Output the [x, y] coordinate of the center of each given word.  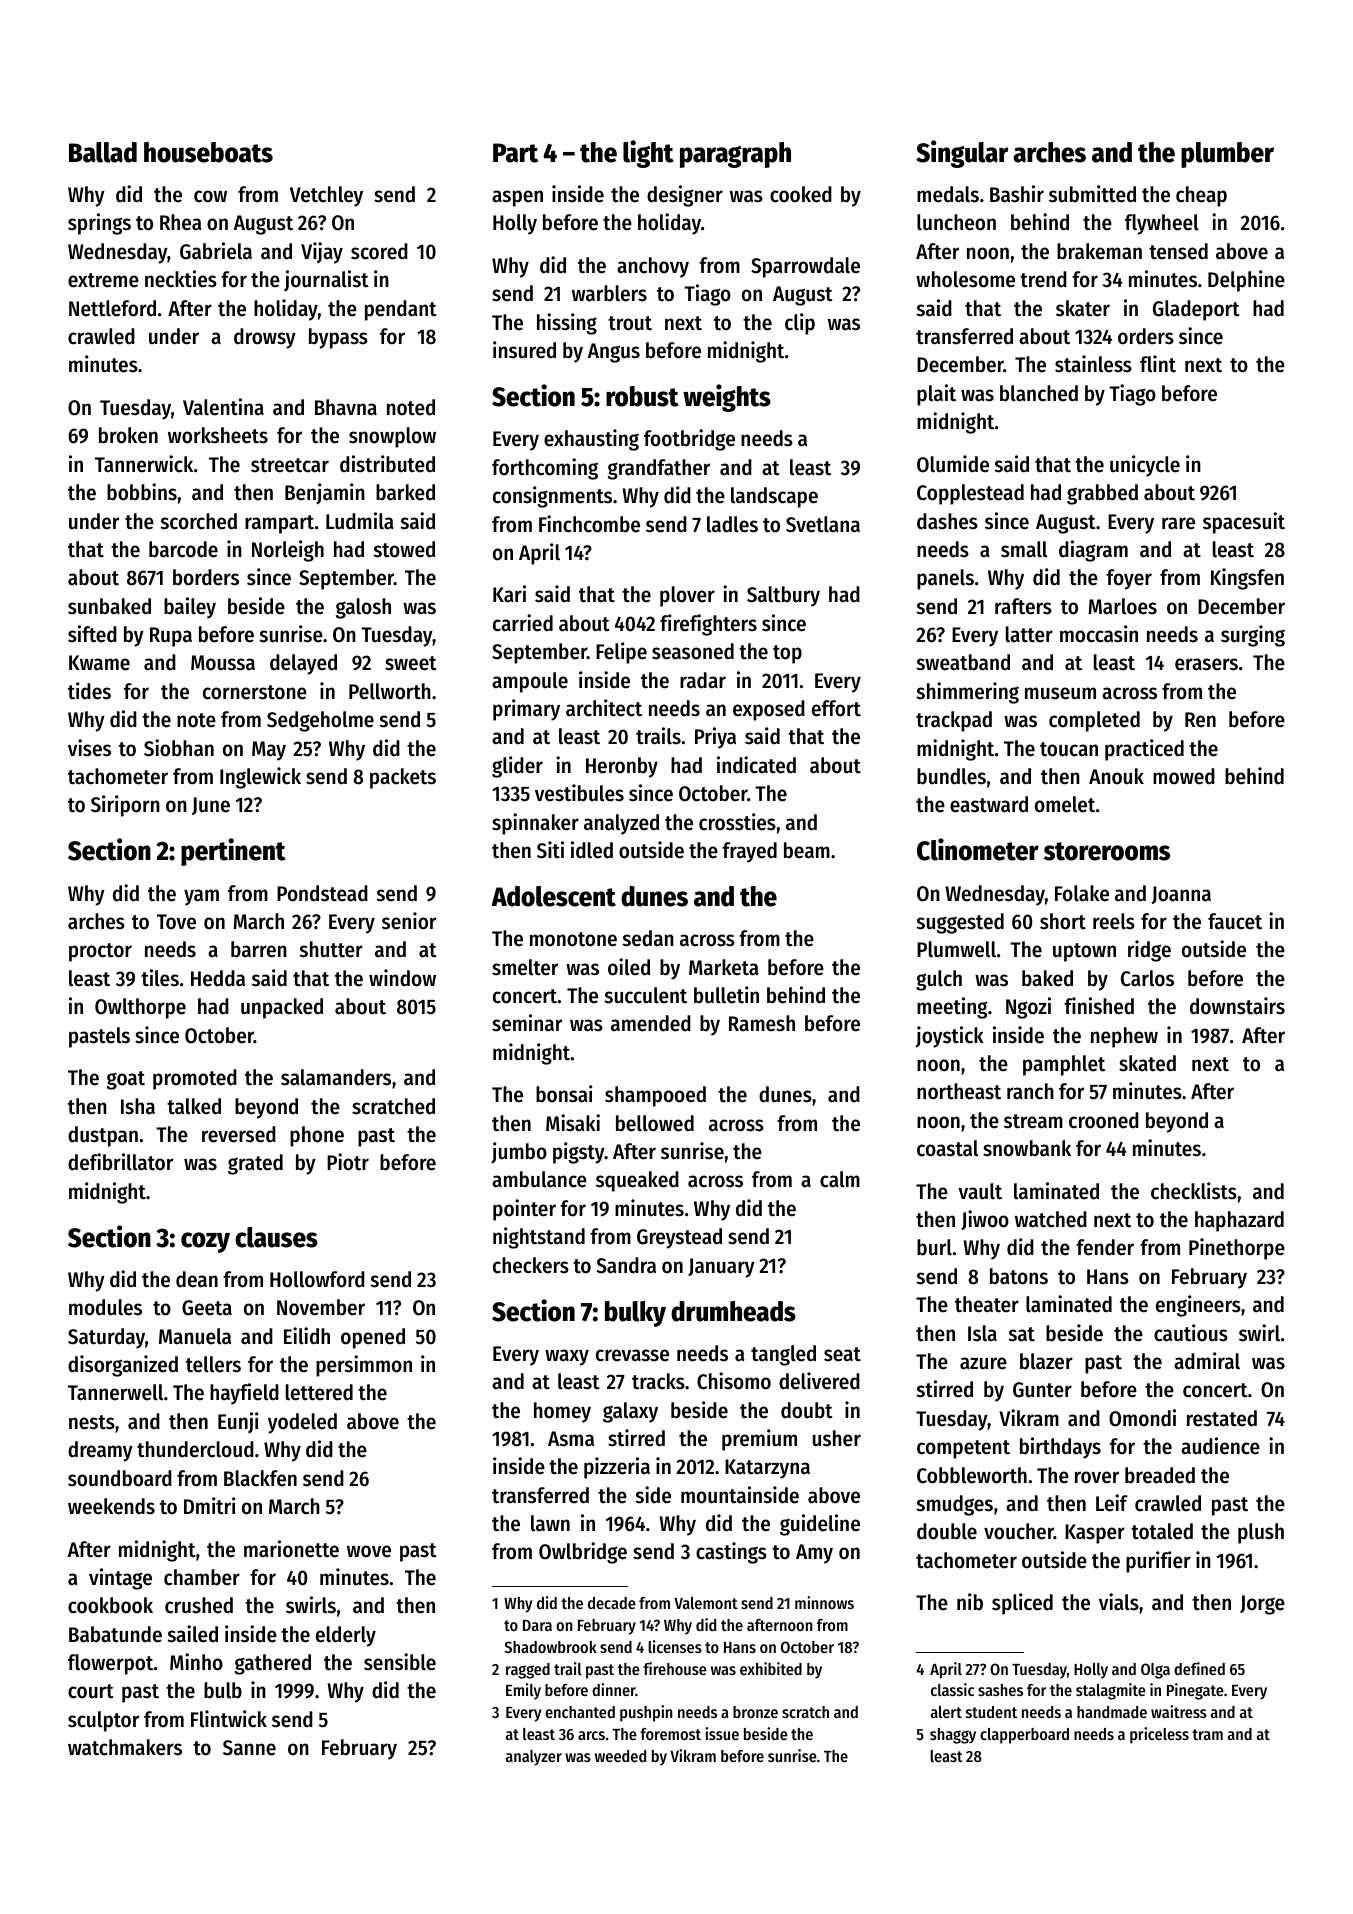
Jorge [1262, 1605]
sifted [92, 634]
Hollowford [317, 1279]
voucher [1019, 1531]
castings [731, 1553]
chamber [202, 1577]
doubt [807, 1410]
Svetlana [823, 524]
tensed [1178, 251]
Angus [614, 353]
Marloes [1122, 606]
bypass [338, 338]
